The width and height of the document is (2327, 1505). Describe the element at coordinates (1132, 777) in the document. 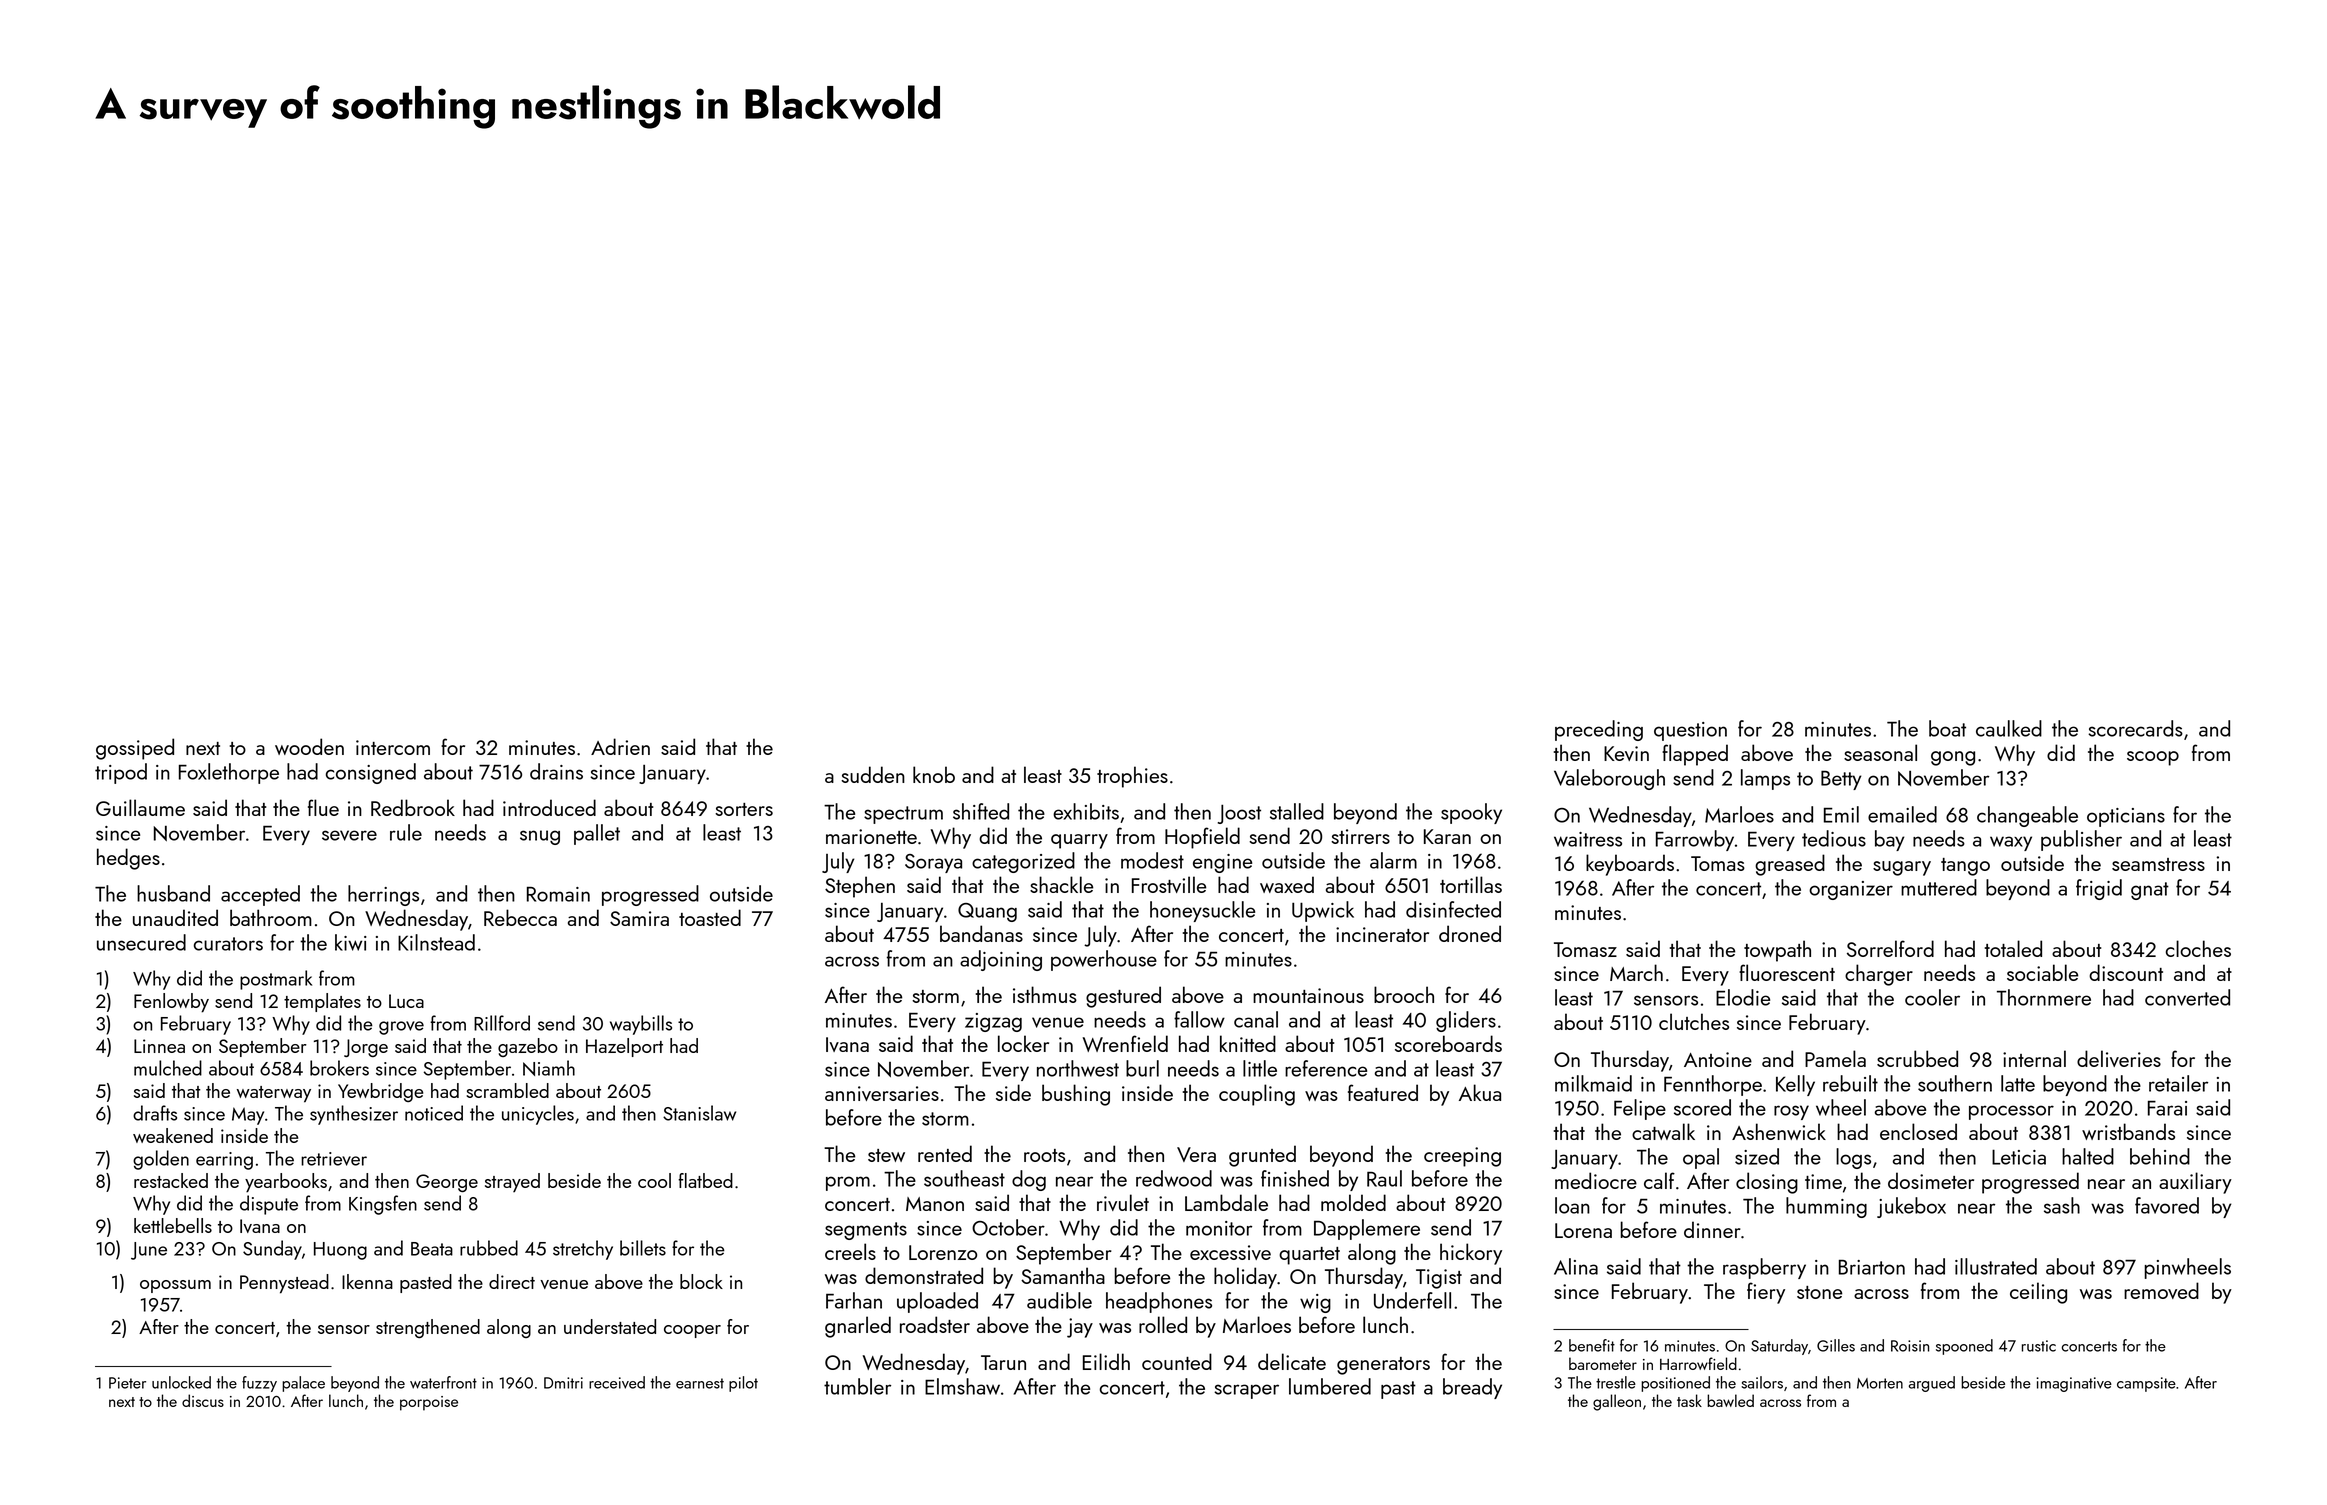

I see `trophies` at that location.
